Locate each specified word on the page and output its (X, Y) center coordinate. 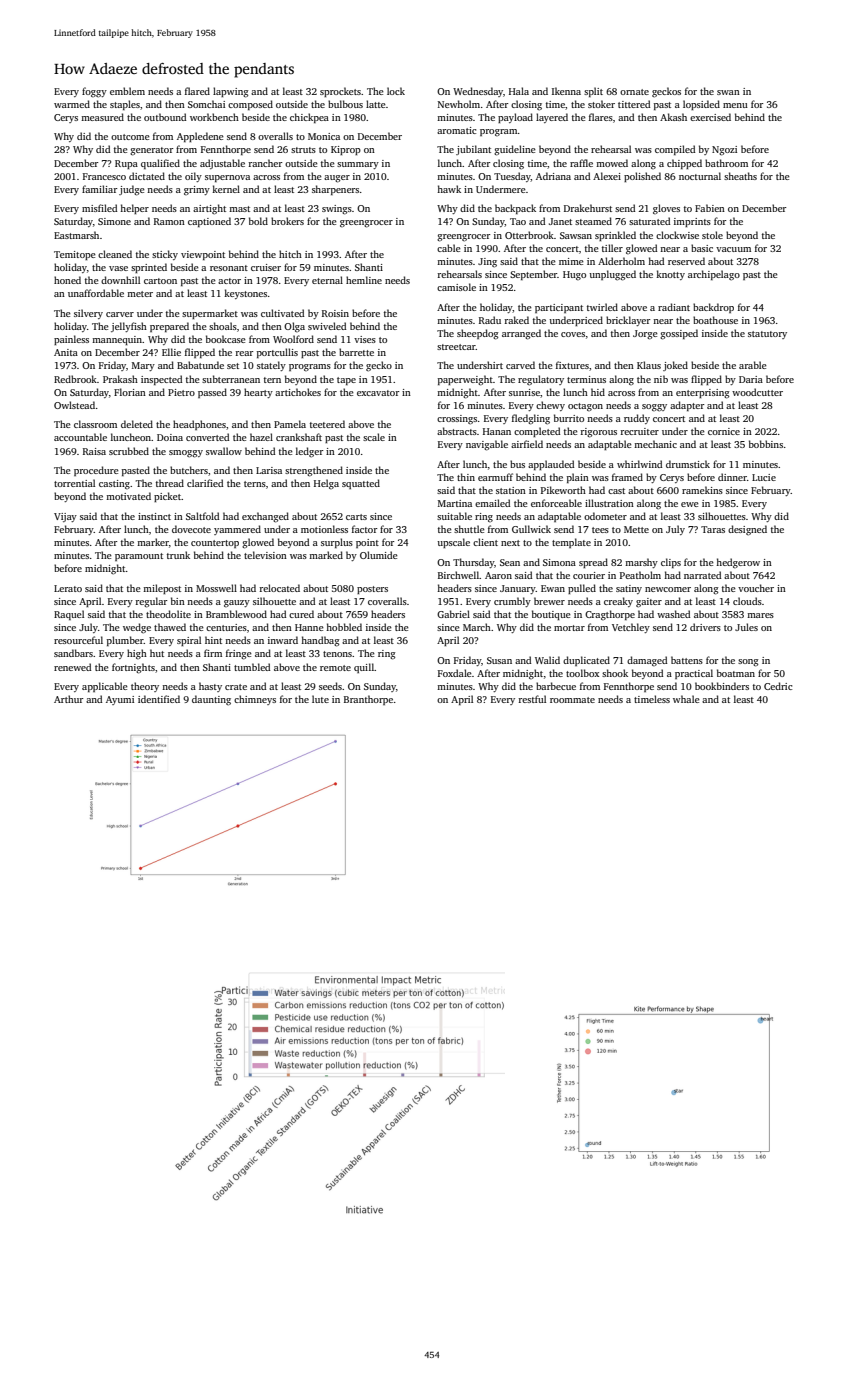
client (485, 542)
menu (735, 105)
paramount (139, 557)
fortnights (133, 668)
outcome (130, 137)
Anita (66, 352)
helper (134, 209)
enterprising (702, 394)
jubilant (473, 150)
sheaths (740, 176)
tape (346, 381)
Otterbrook (529, 235)
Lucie (764, 477)
